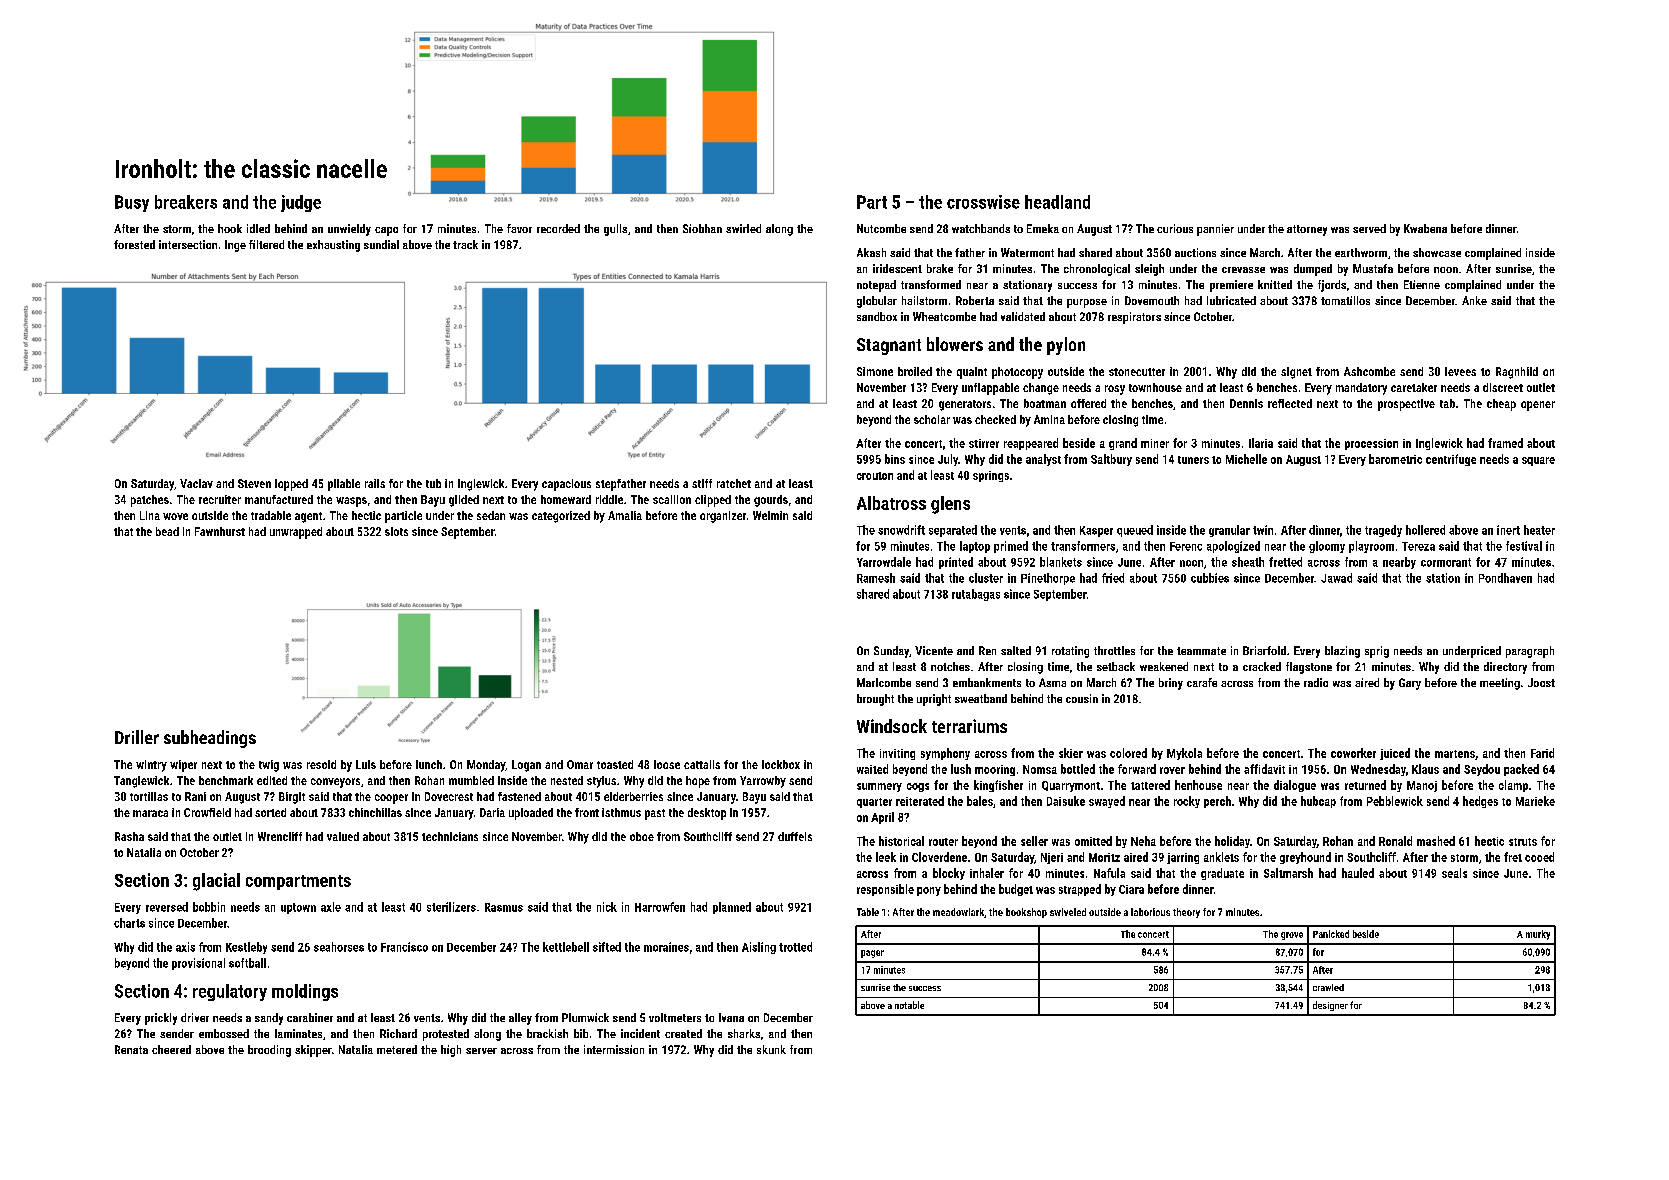  What do you see at coordinates (1503, 387) in the document?
I see `discreet` at bounding box center [1503, 387].
